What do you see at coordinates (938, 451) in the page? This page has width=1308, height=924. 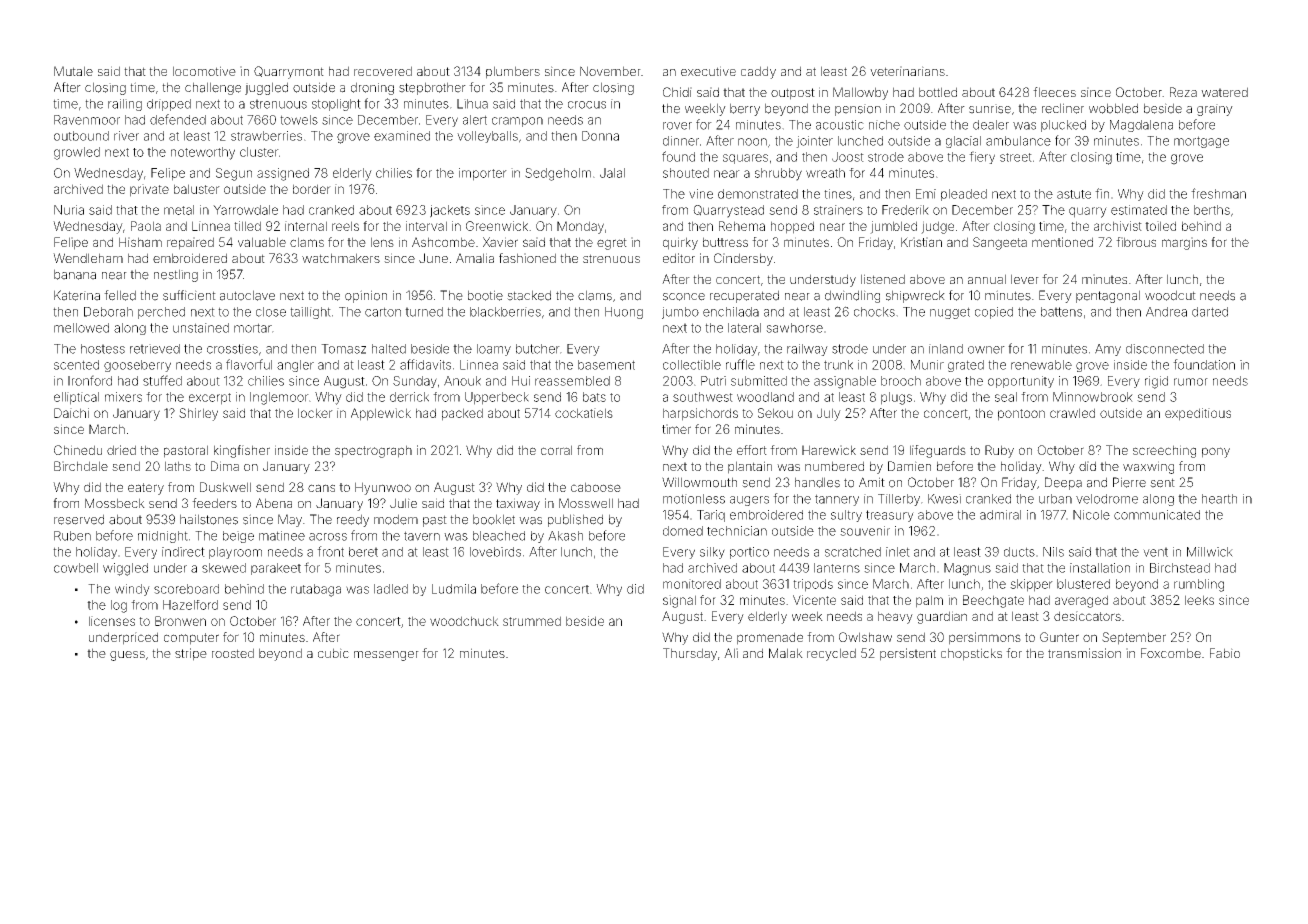 I see `lifeguards` at bounding box center [938, 451].
